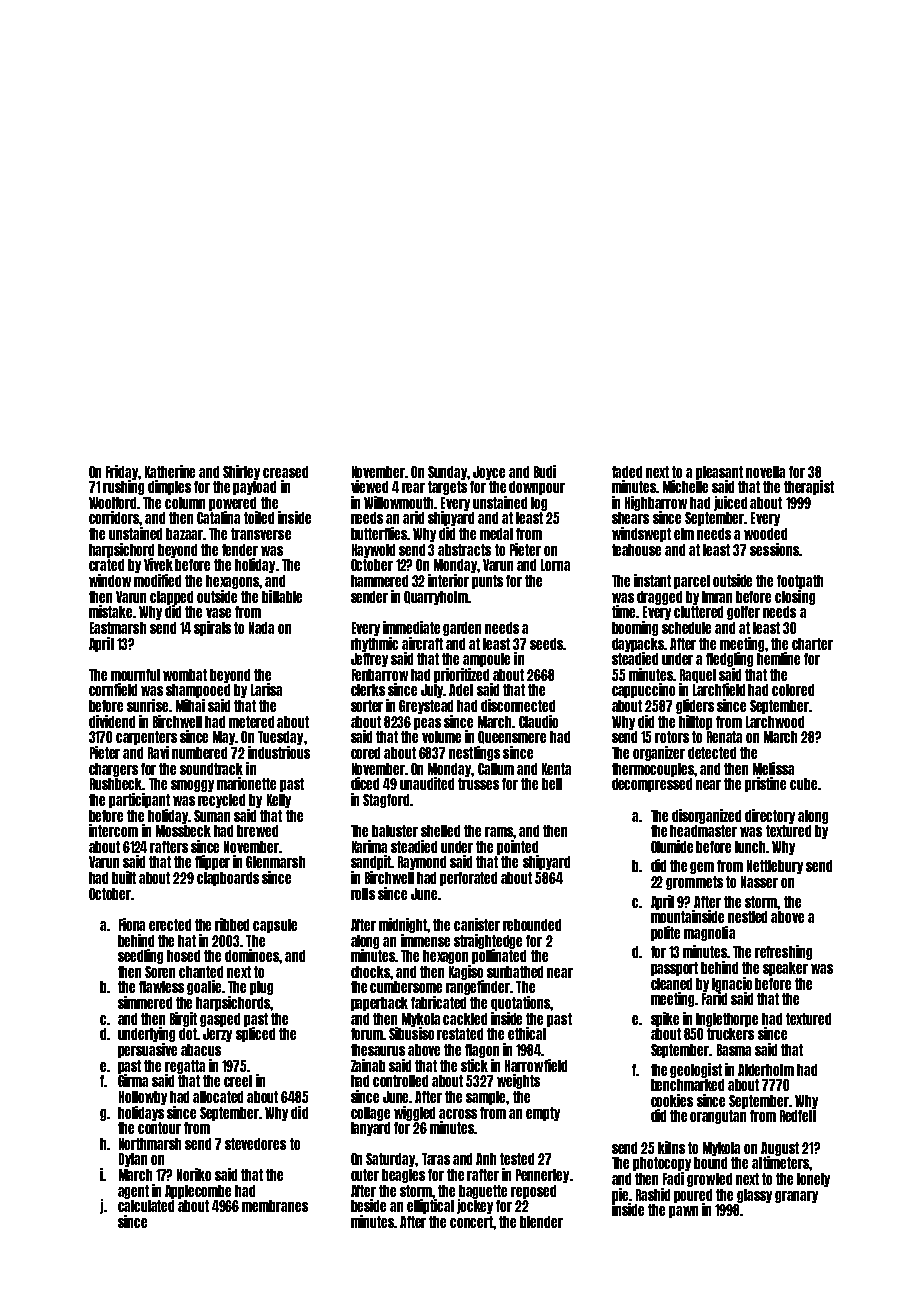 This document has height=1308, width=924. I want to click on seedling, so click(140, 956).
